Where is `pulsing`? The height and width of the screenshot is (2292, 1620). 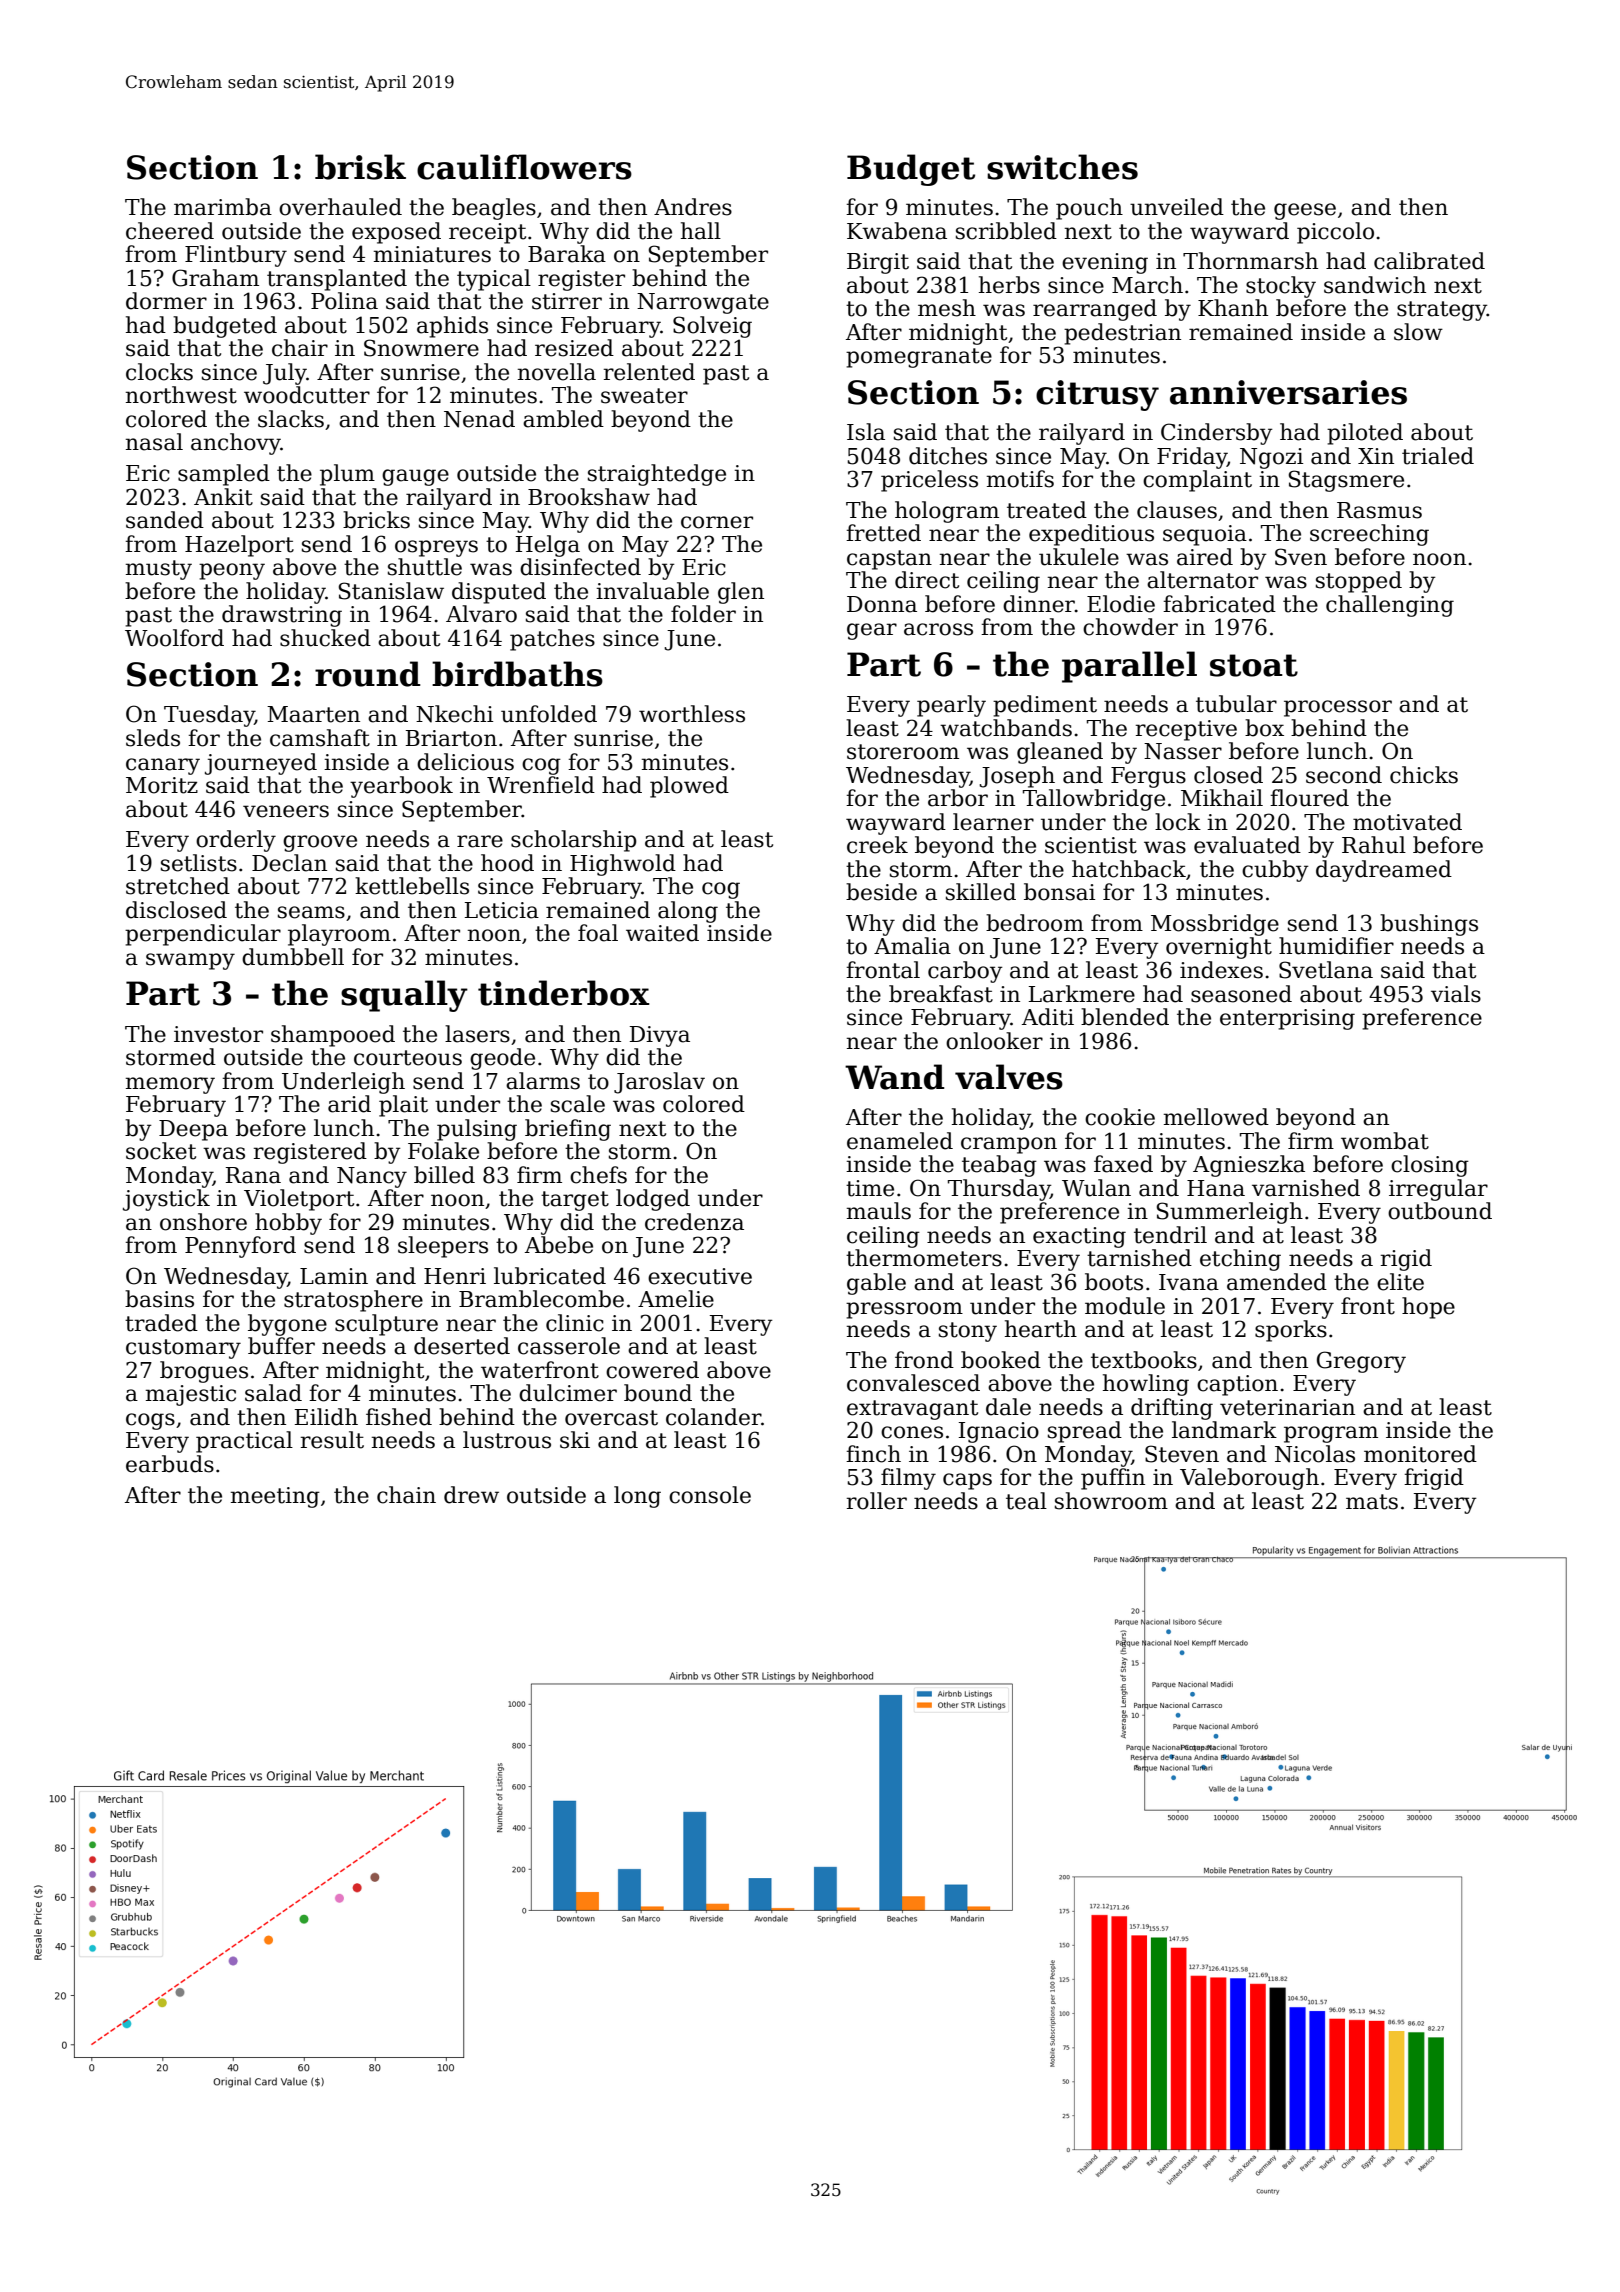 pulsing is located at coordinates (477, 1130).
